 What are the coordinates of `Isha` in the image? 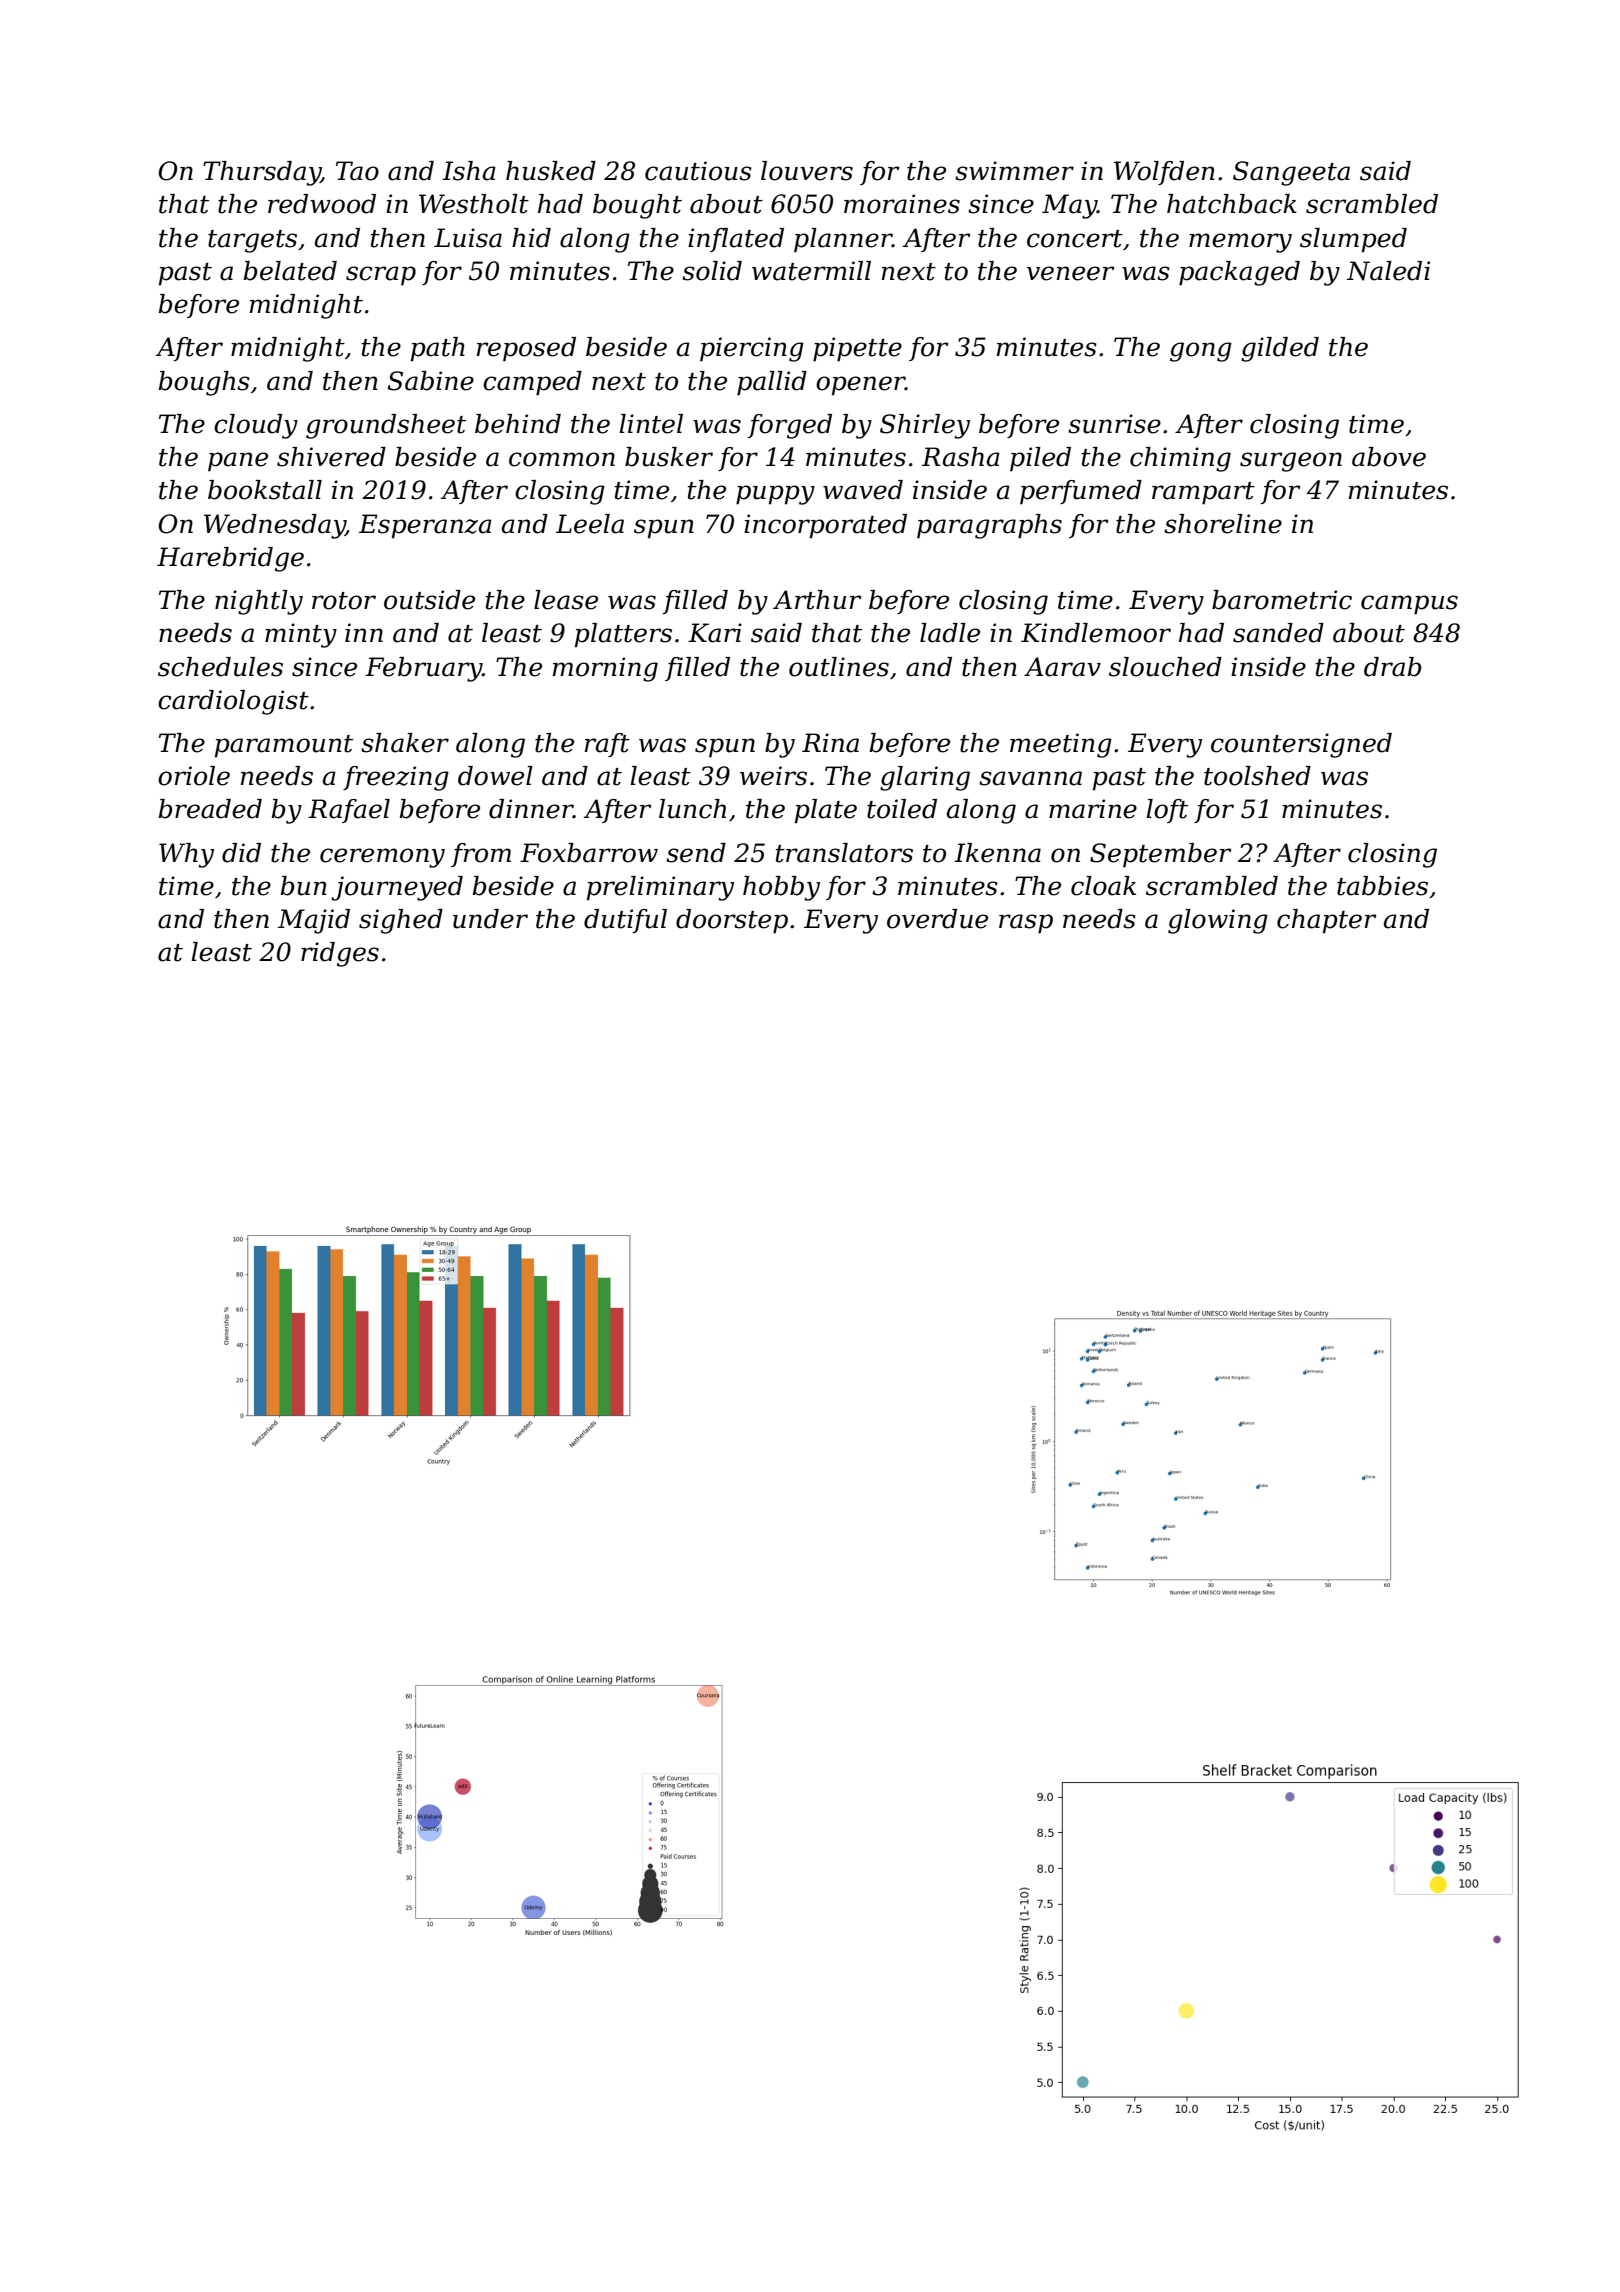 It's located at (469, 171).
